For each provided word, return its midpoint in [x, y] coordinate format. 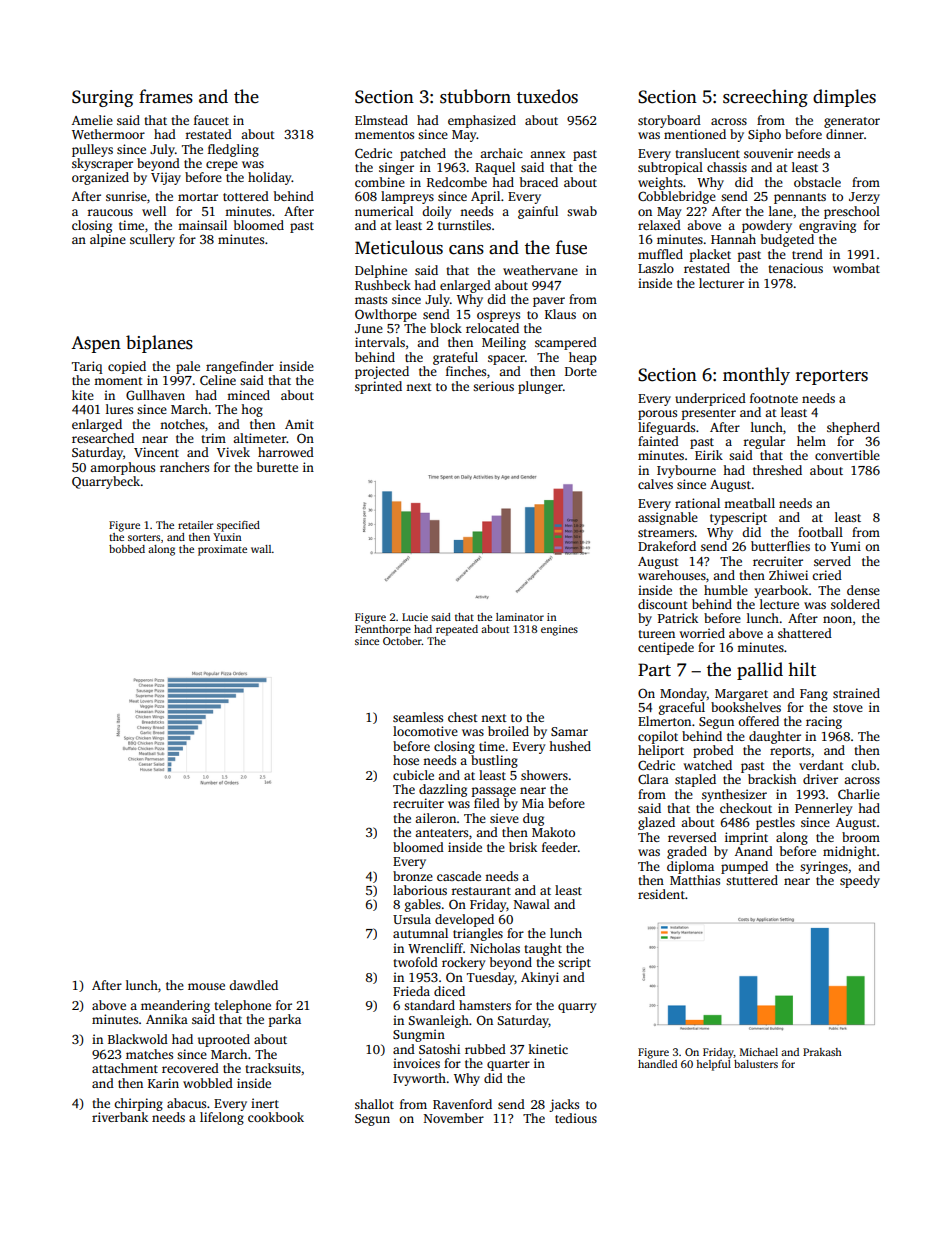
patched [423, 154]
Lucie [415, 617]
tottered [246, 196]
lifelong [222, 1118]
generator [852, 122]
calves [655, 484]
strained [856, 693]
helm [811, 441]
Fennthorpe [383, 630]
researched [103, 438]
